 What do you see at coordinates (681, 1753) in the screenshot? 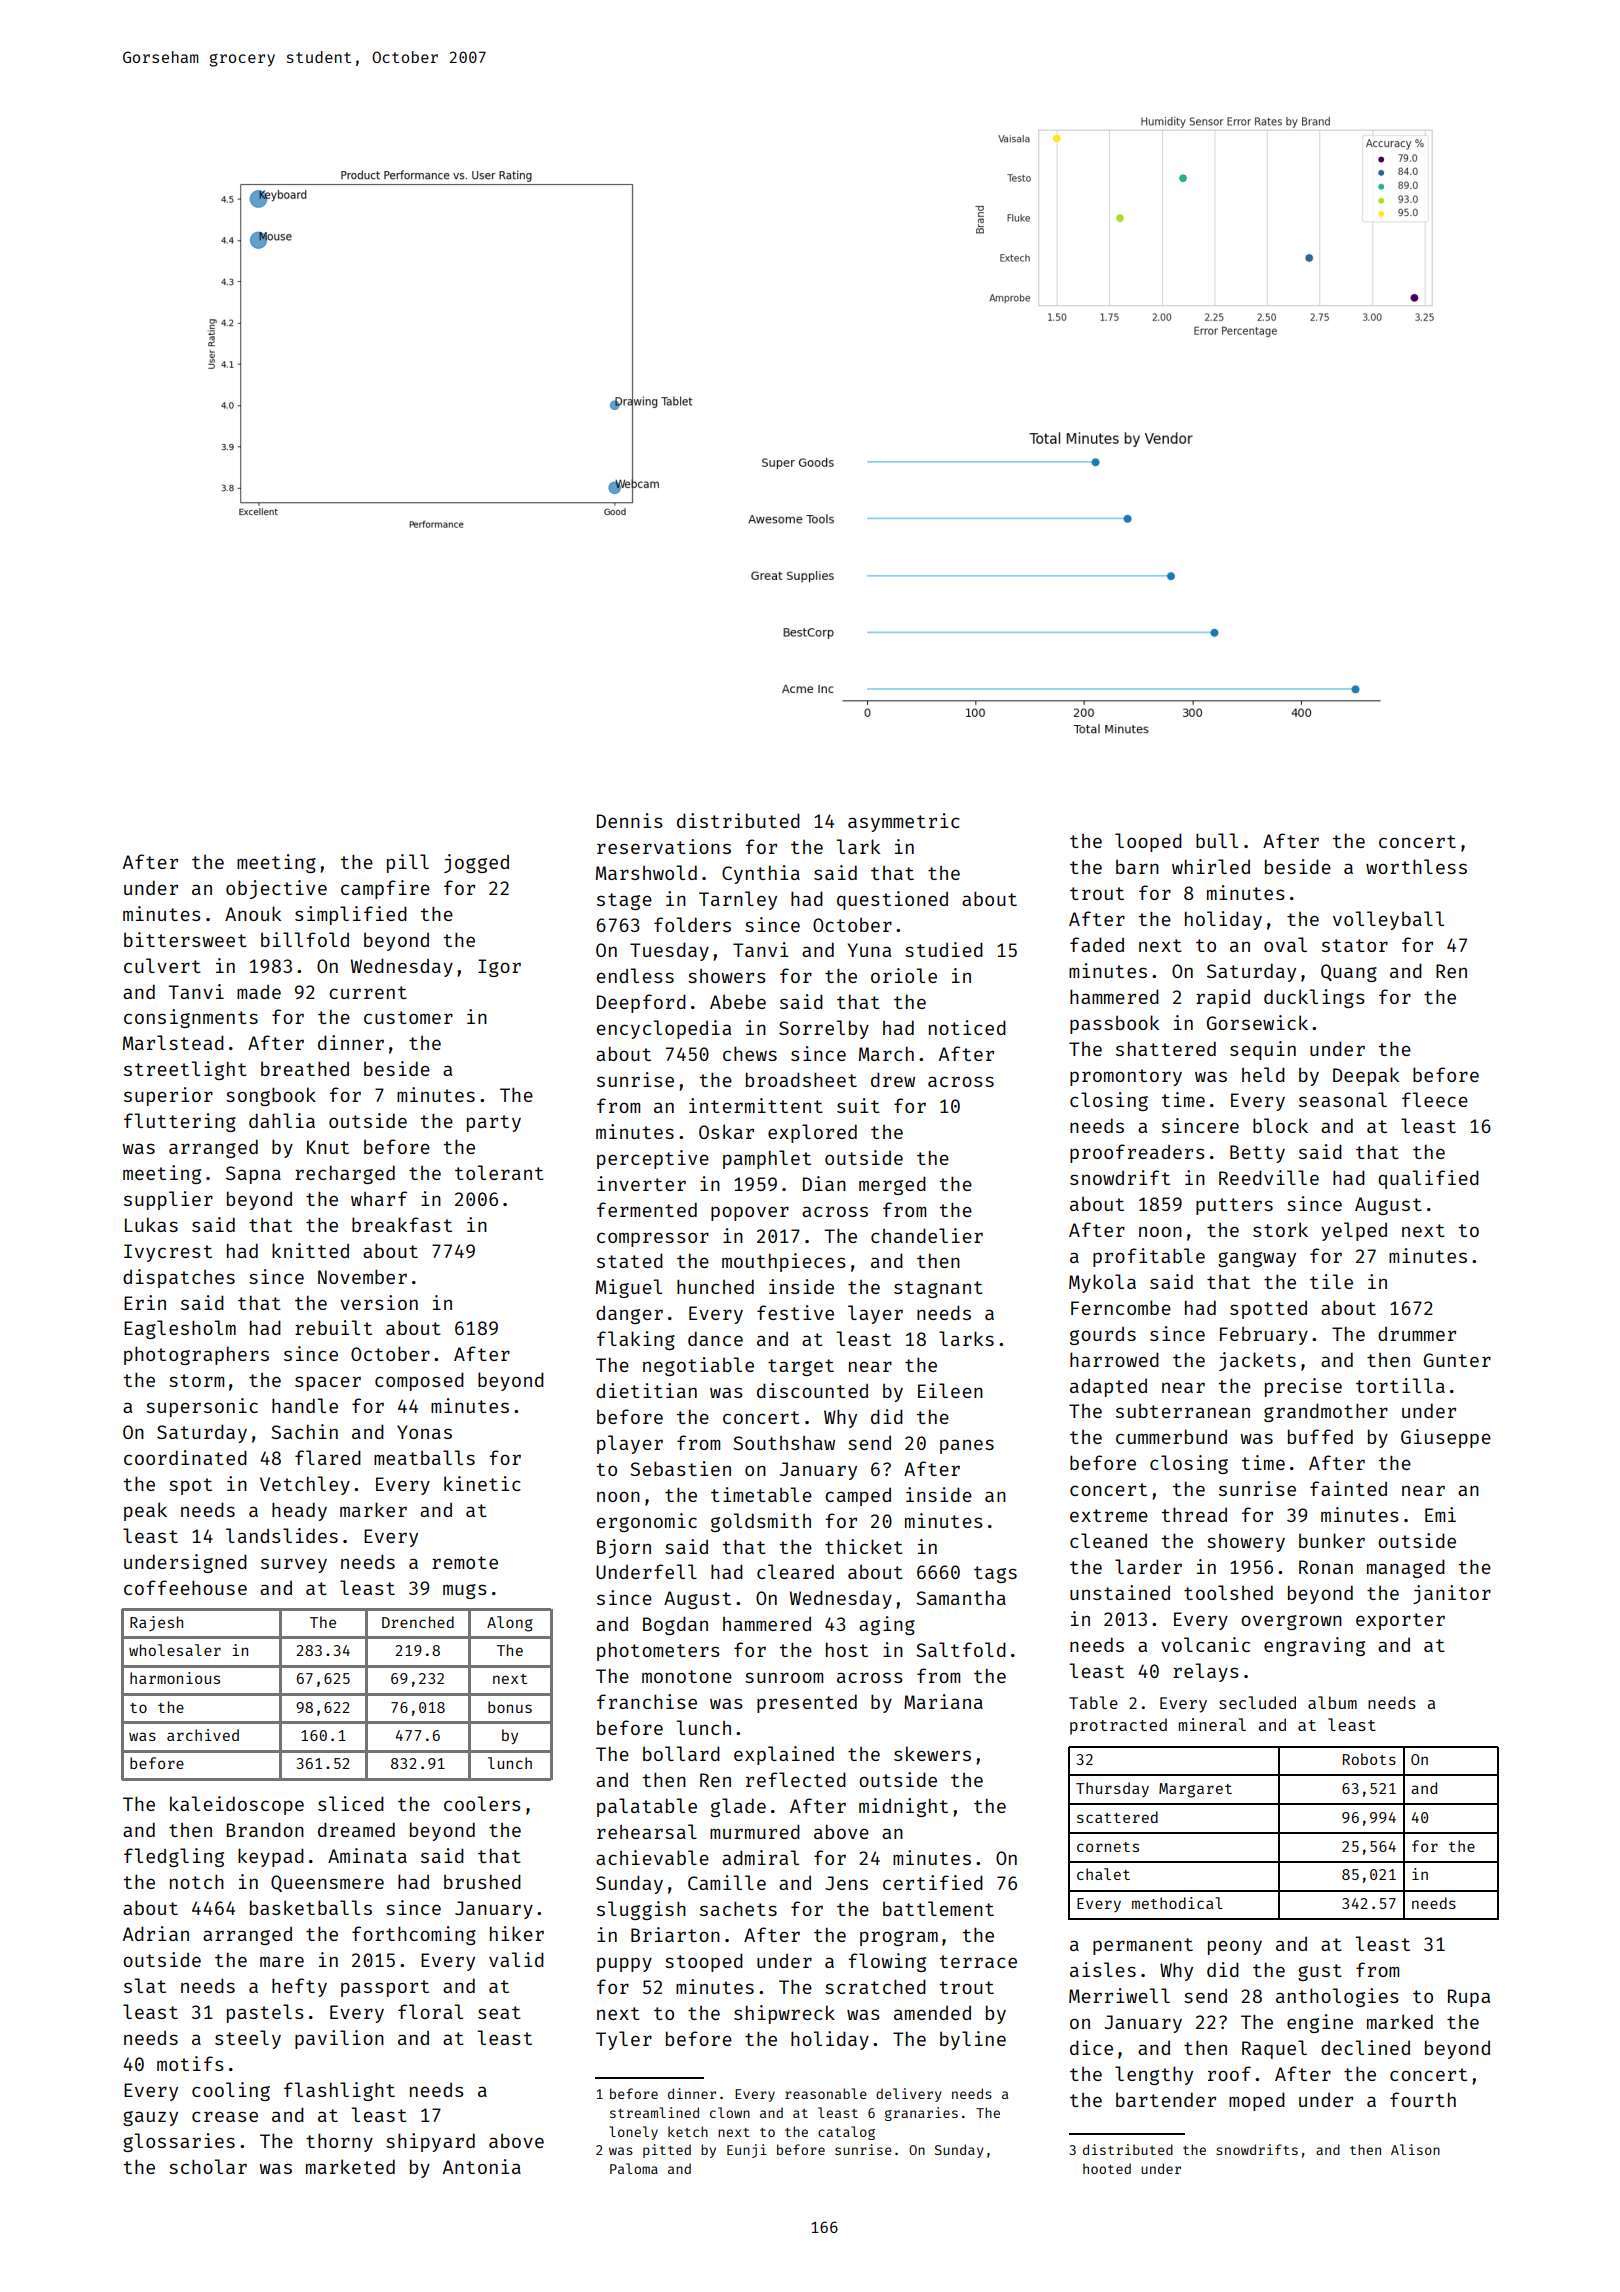
I see `bollard` at bounding box center [681, 1753].
